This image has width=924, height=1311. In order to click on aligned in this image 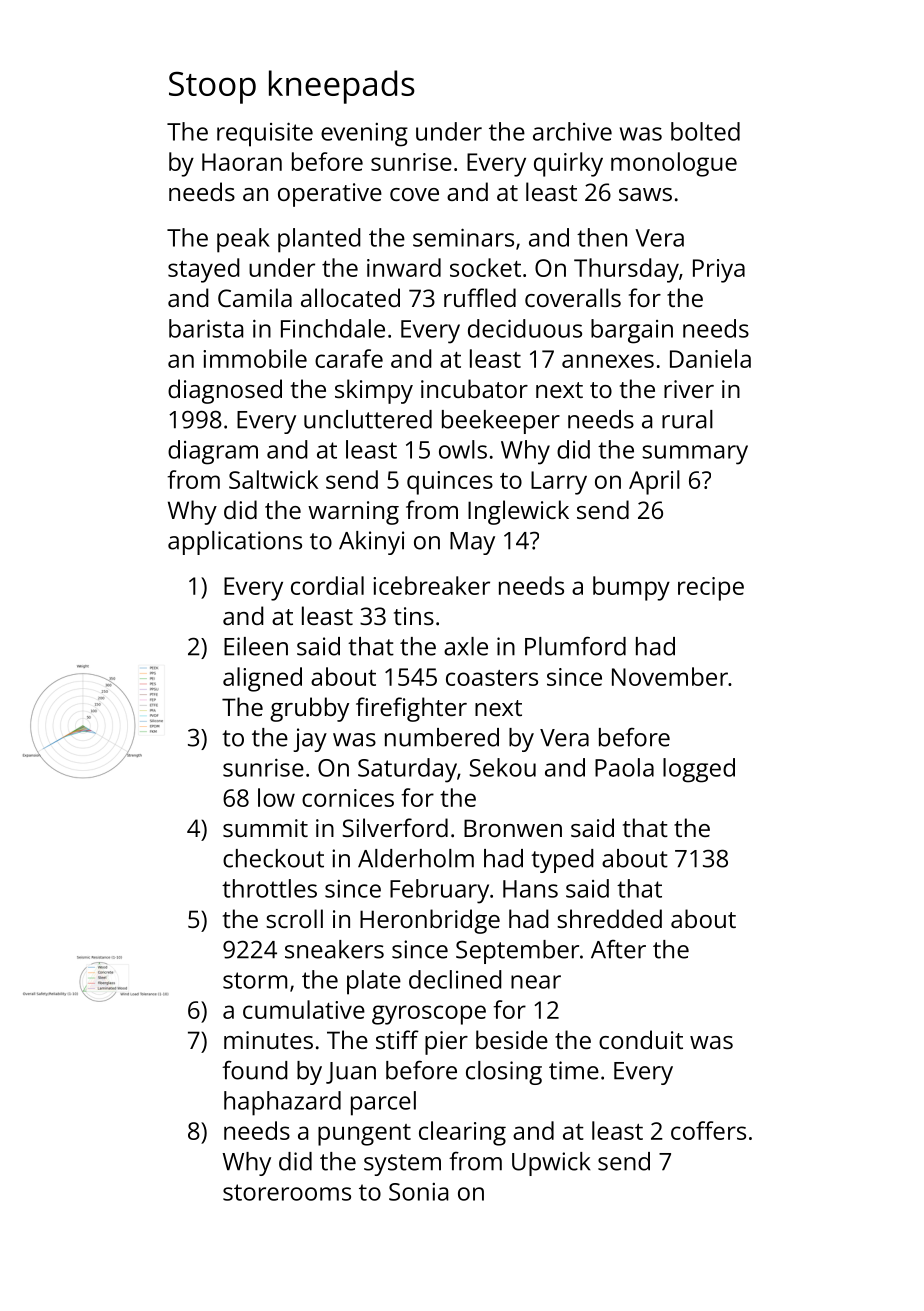, I will do `click(262, 679)`.
